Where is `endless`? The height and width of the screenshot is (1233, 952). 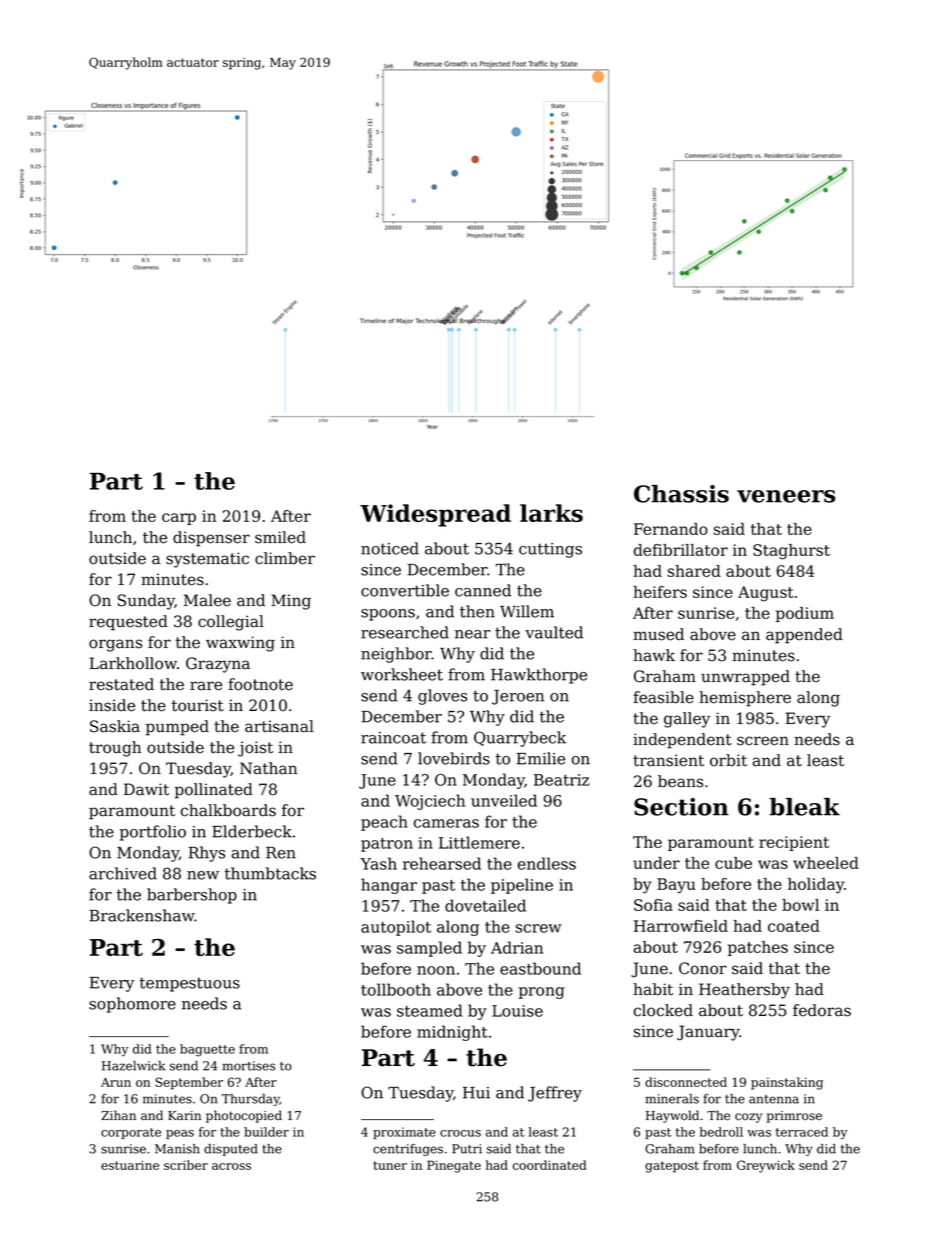
endless is located at coordinates (547, 863).
